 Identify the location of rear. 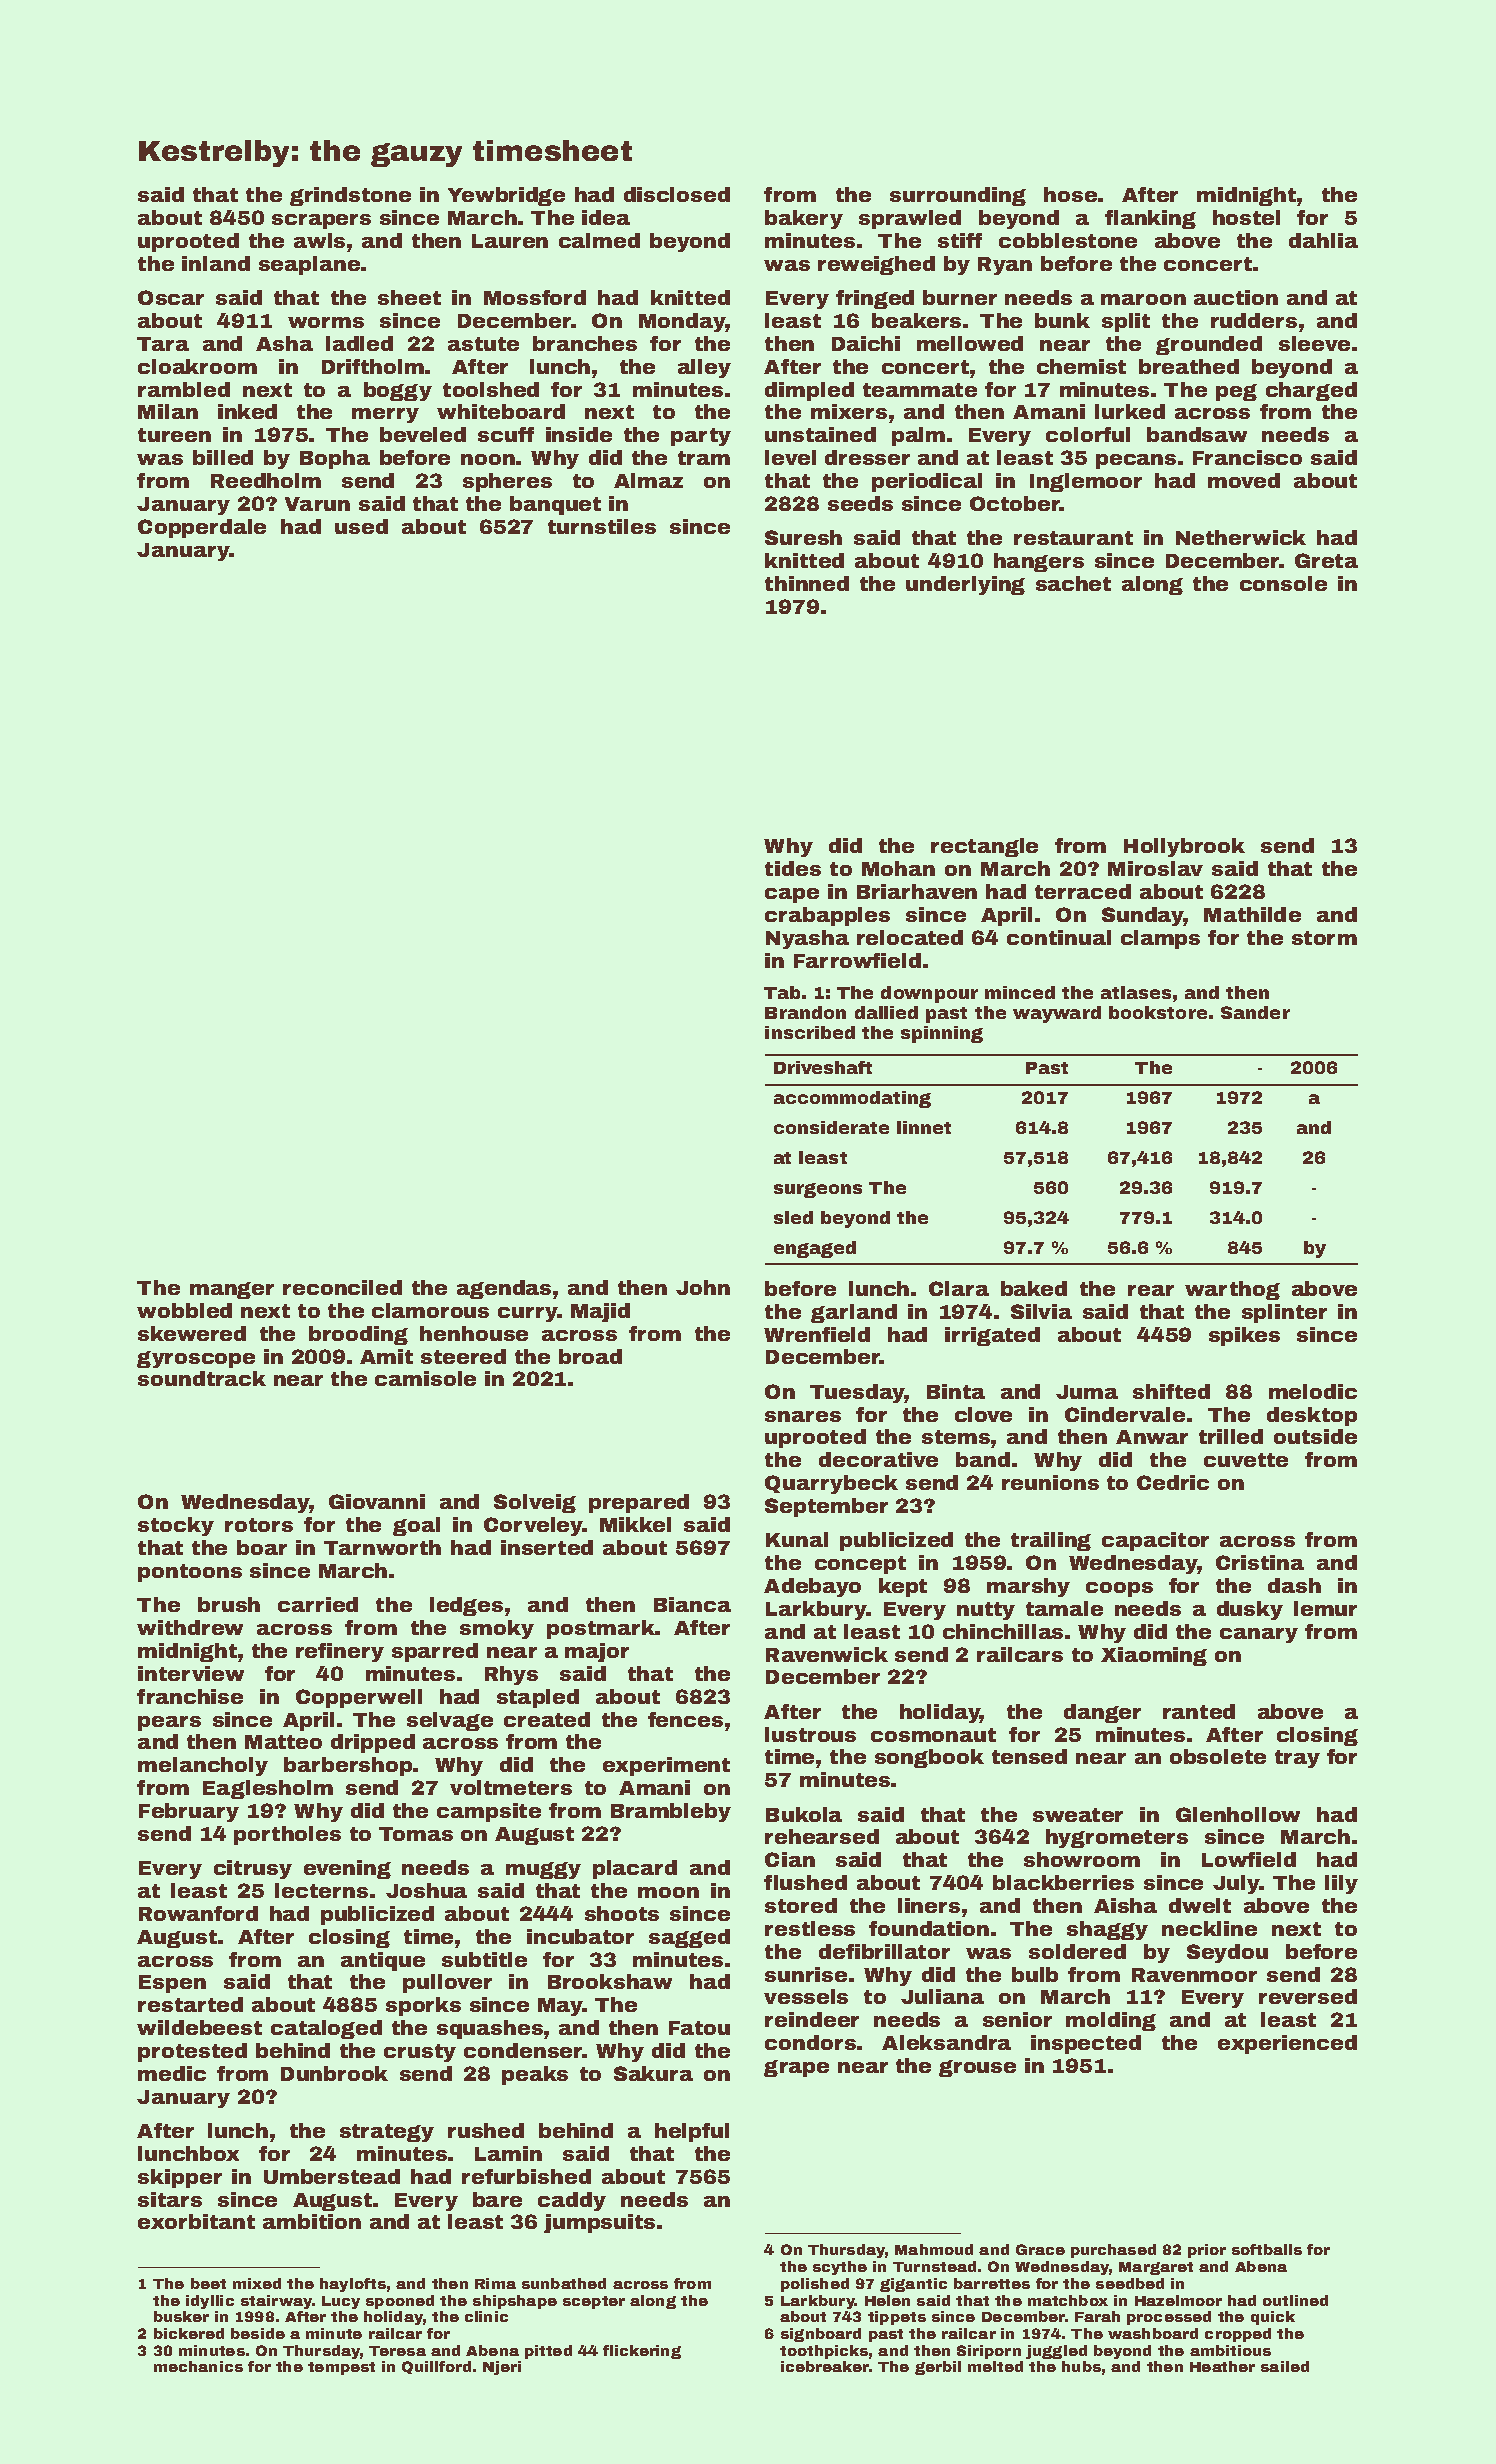
(1151, 1290).
